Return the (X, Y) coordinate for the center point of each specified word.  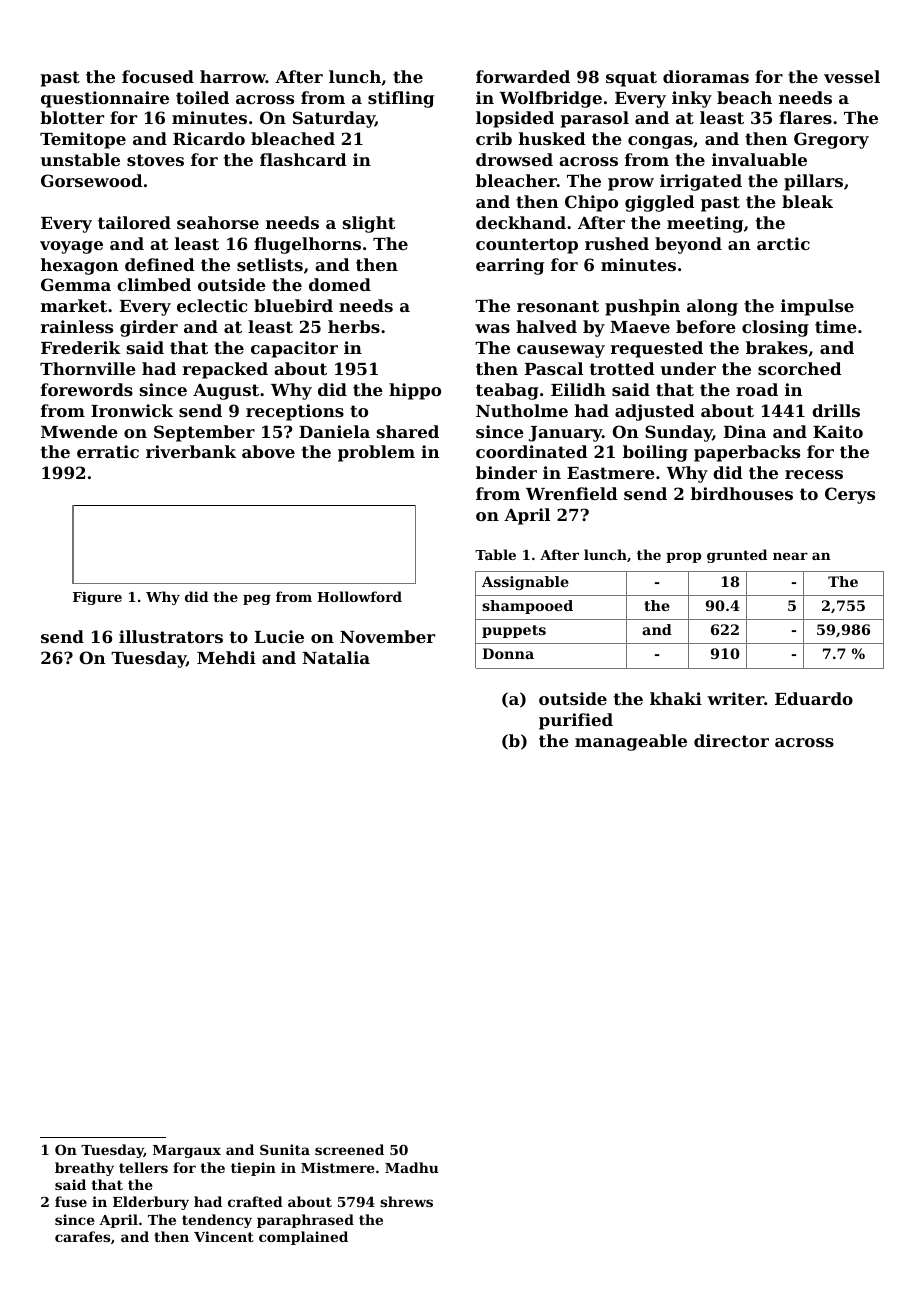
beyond (688, 245)
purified (576, 721)
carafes (82, 1236)
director (731, 740)
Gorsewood (92, 180)
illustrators (171, 636)
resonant (558, 306)
